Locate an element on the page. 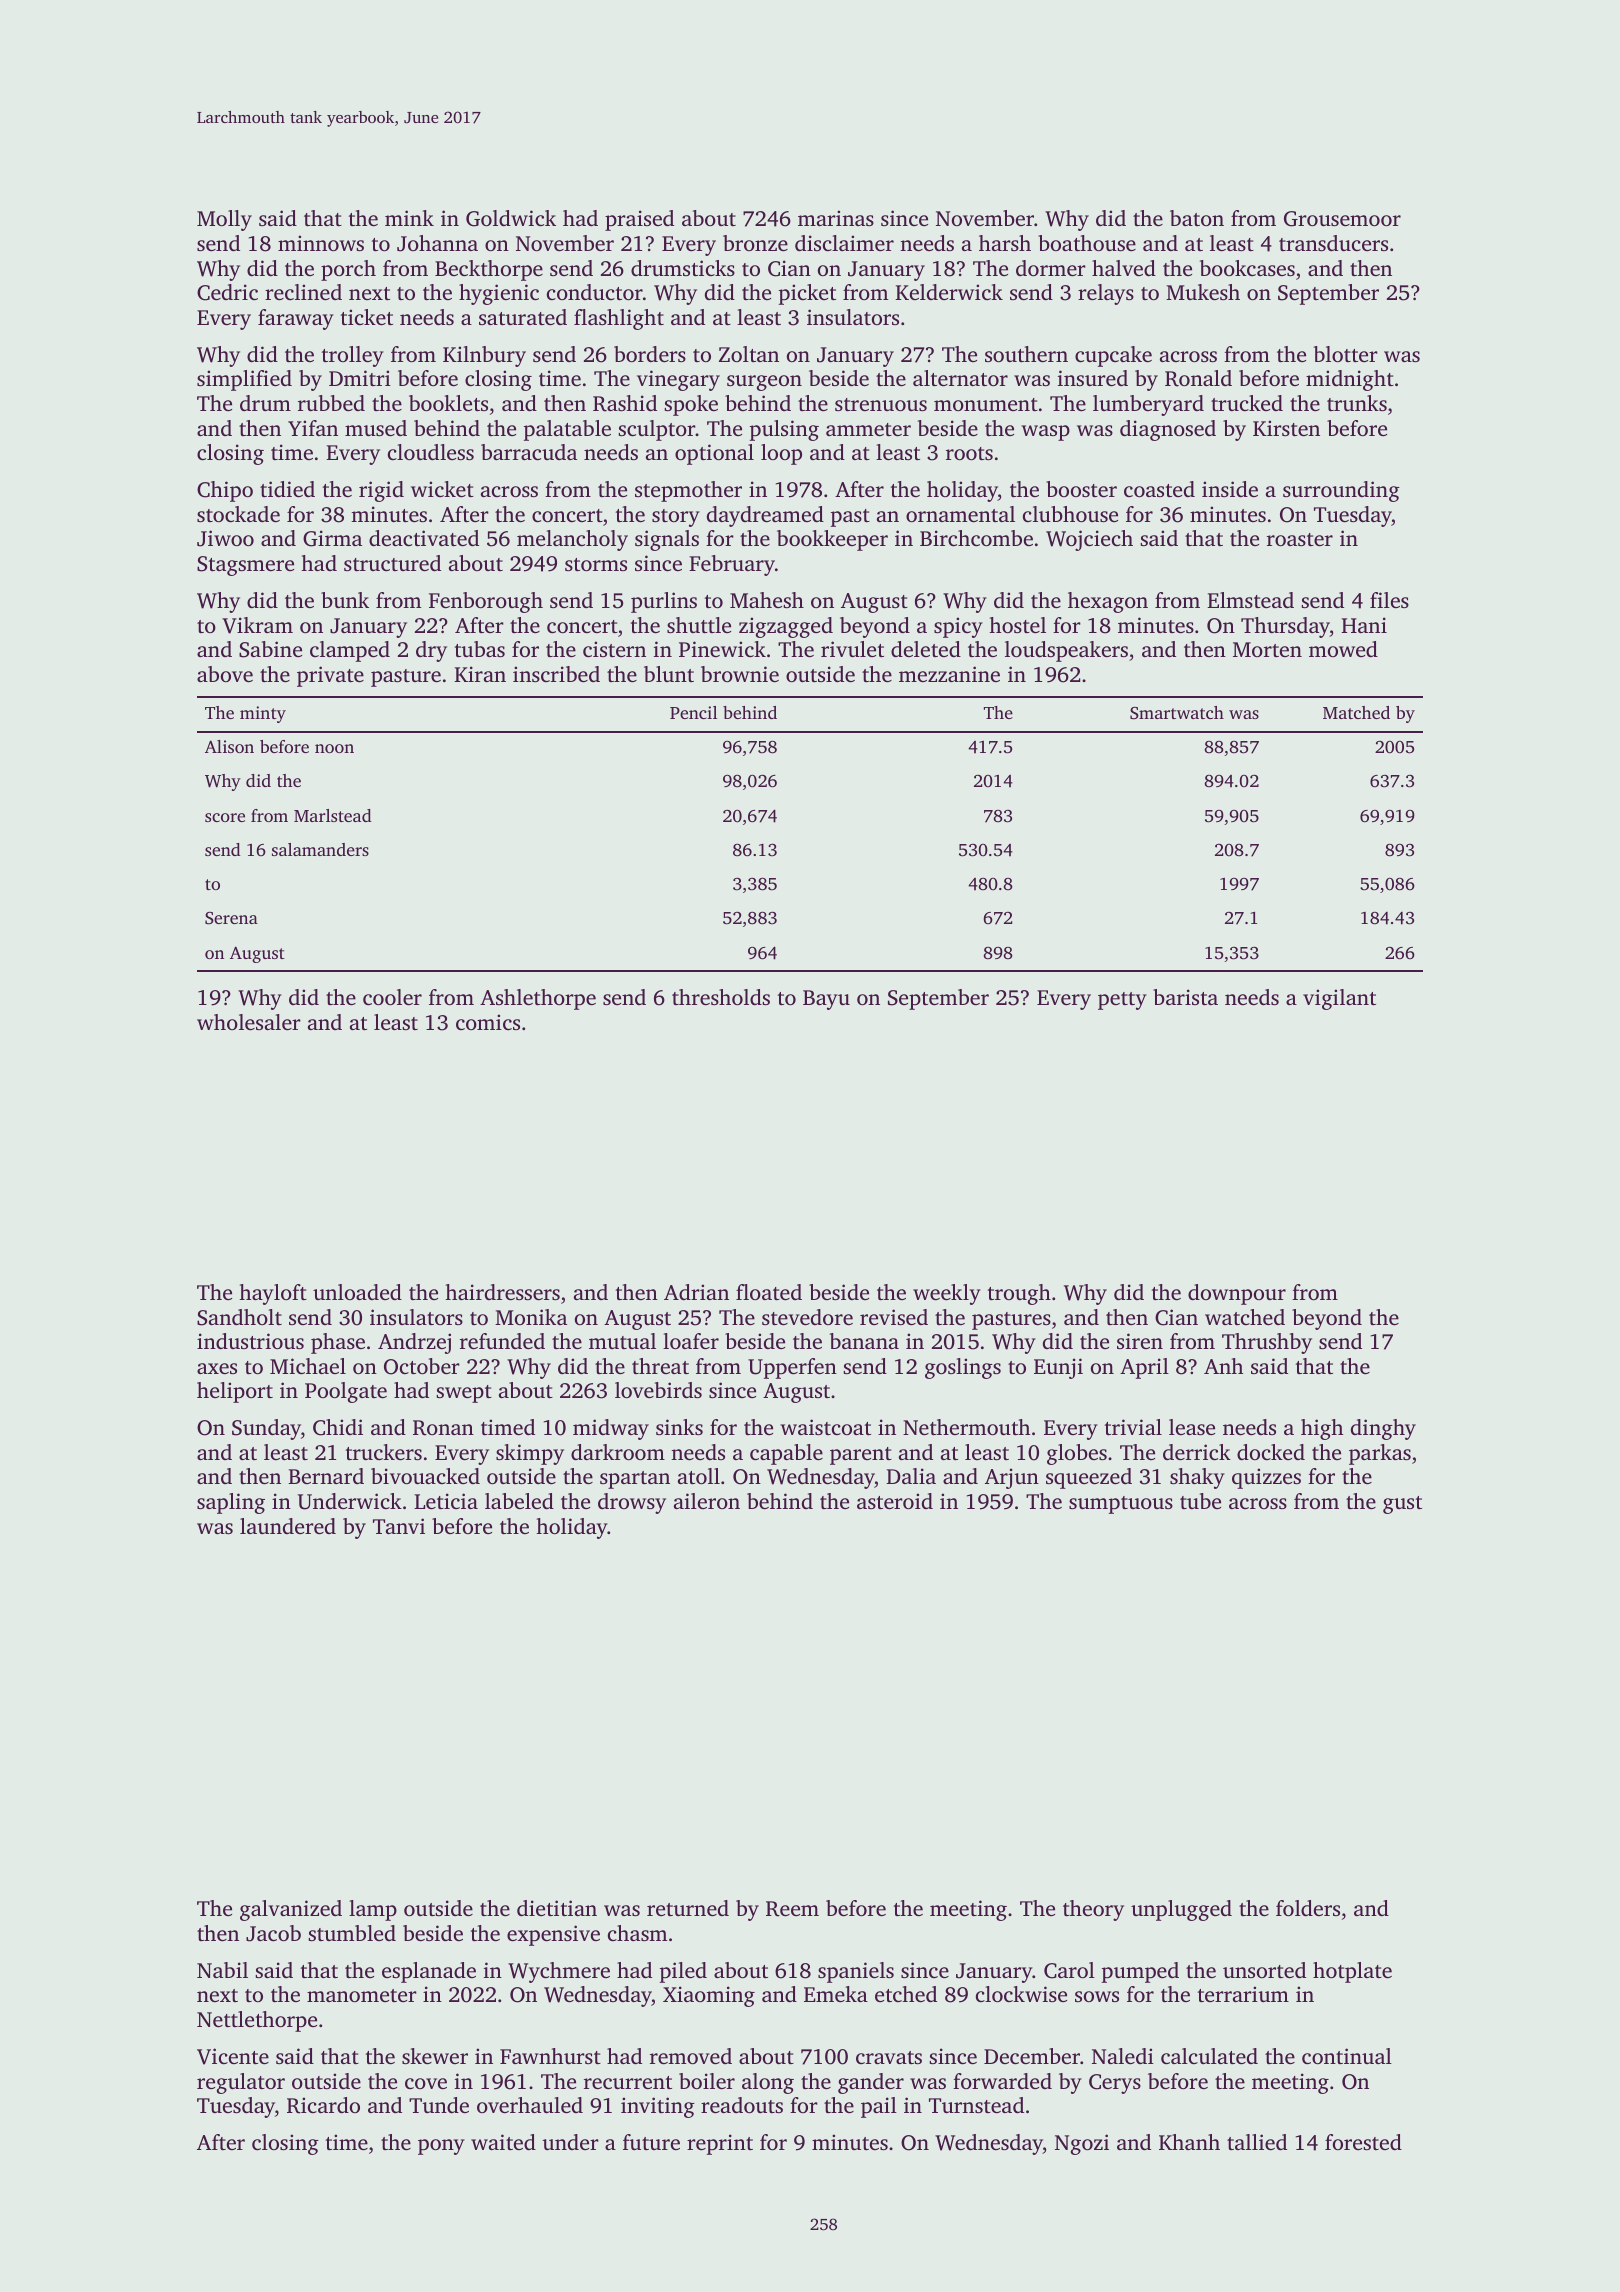 The image size is (1620, 2292). comics is located at coordinates (488, 1022).
